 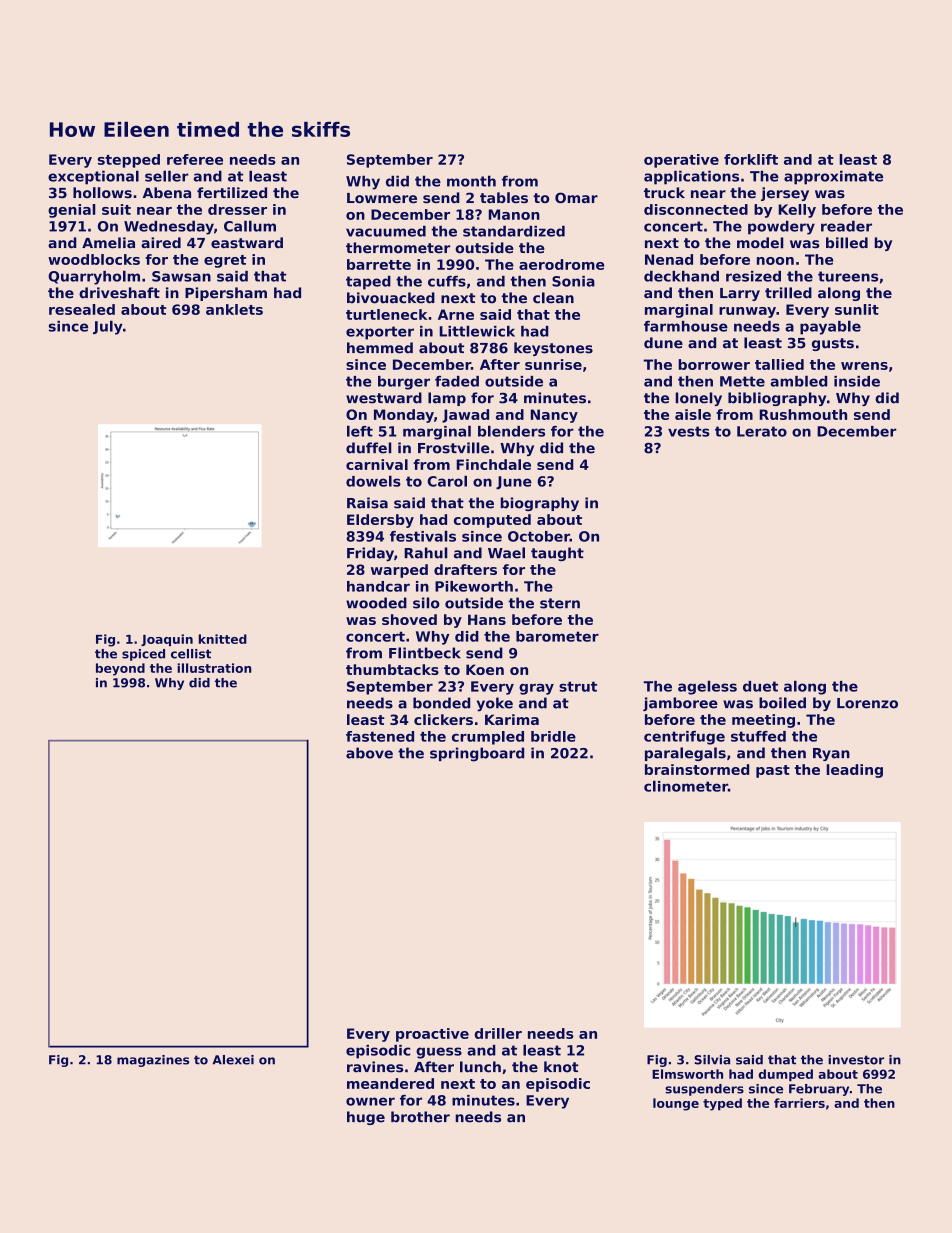 I want to click on ravines, so click(x=375, y=1067).
